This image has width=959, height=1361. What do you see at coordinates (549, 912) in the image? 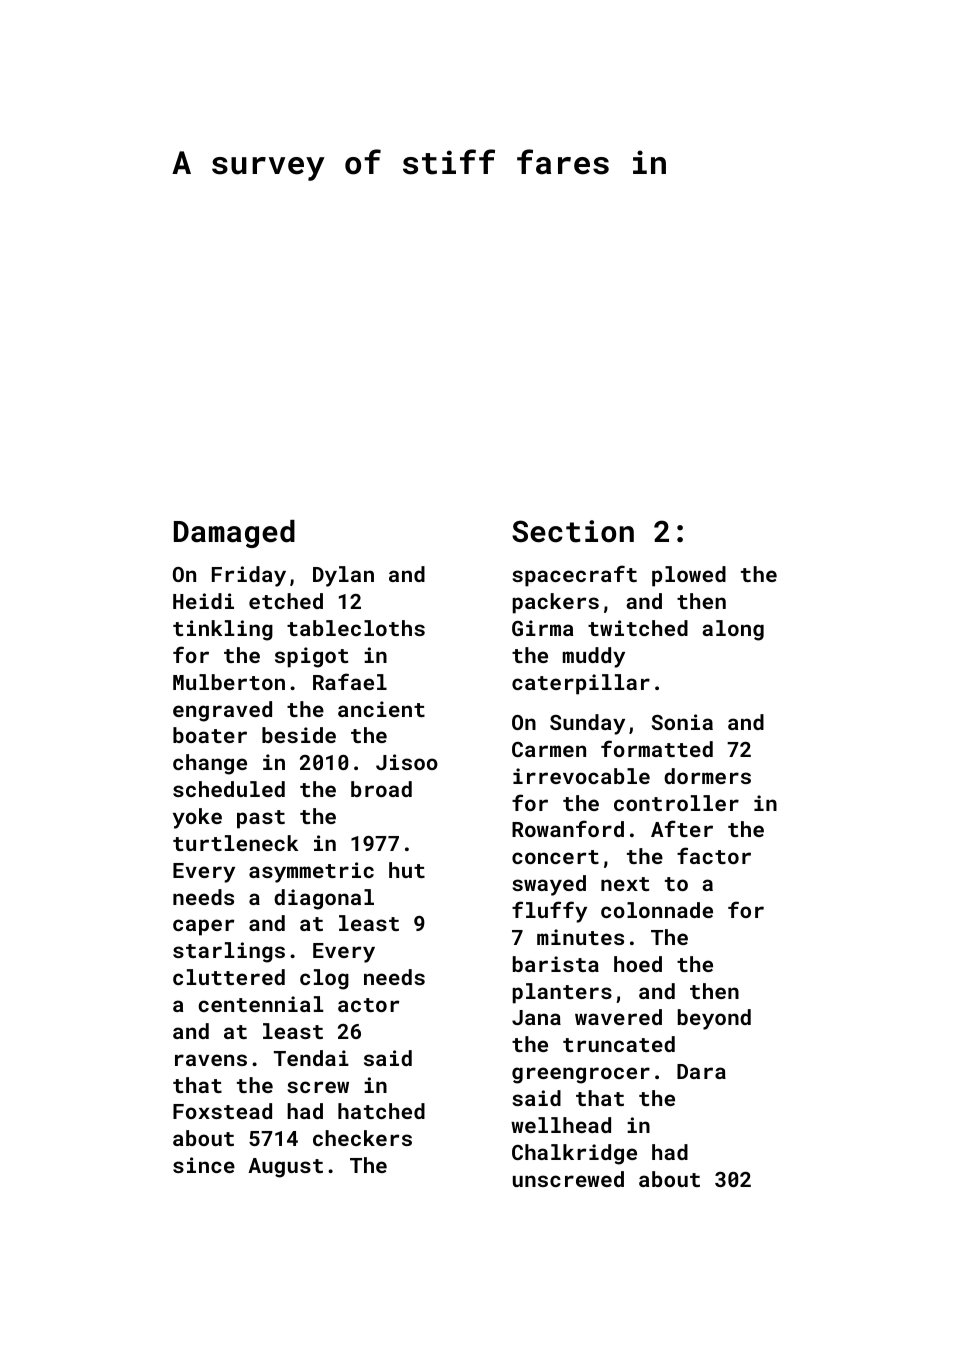
I see `fluffy` at bounding box center [549, 912].
